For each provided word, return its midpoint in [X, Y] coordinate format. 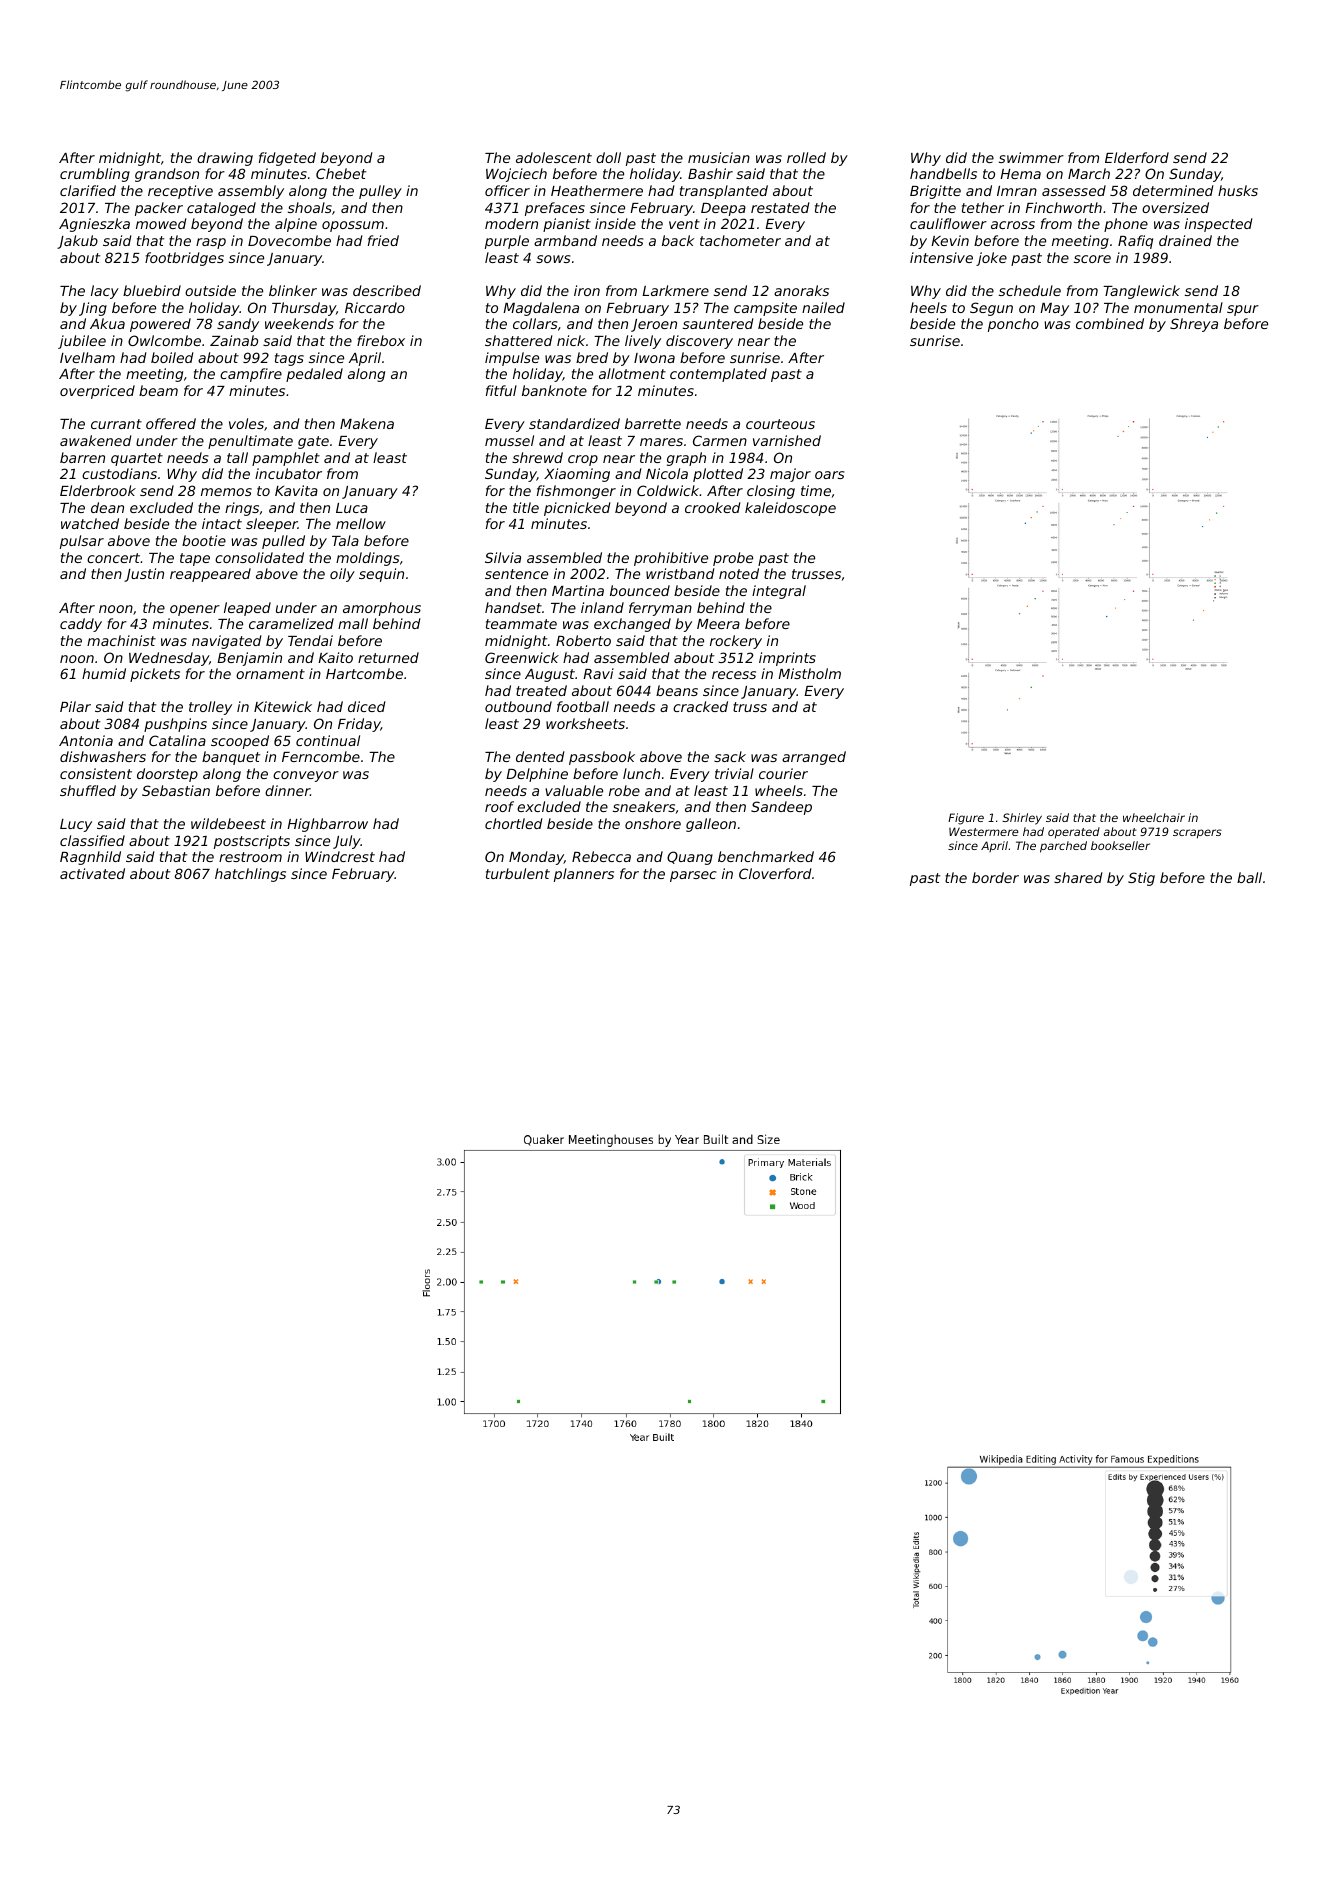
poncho [1013, 325]
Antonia [86, 740]
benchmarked [766, 856]
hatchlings [250, 875]
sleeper [272, 525]
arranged [814, 758]
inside [615, 223]
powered [160, 325]
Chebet [341, 173]
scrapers [1197, 834]
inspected [1218, 225]
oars [829, 475]
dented [540, 756]
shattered [518, 340]
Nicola [667, 473]
